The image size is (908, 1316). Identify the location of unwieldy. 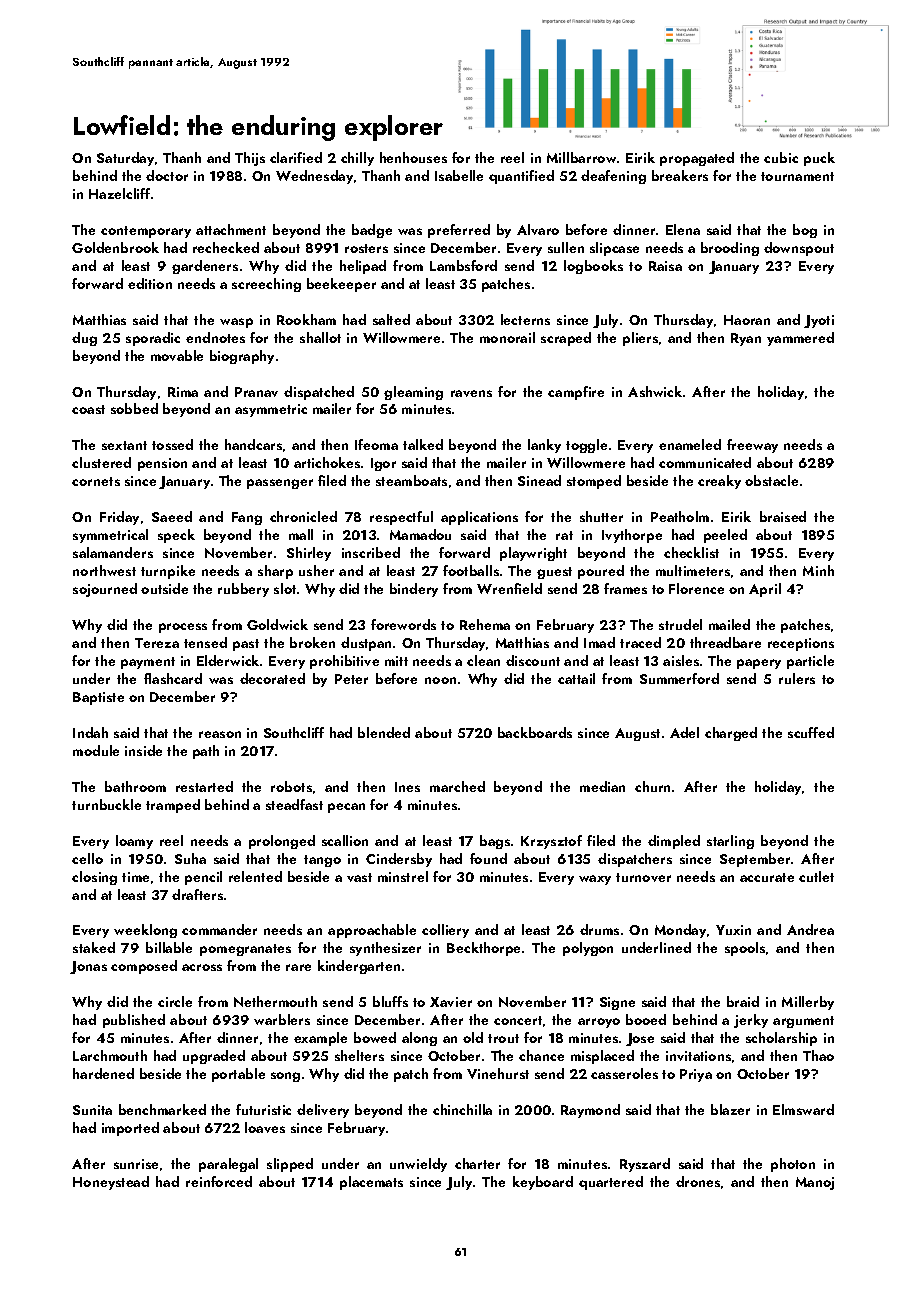
(418, 1165).
